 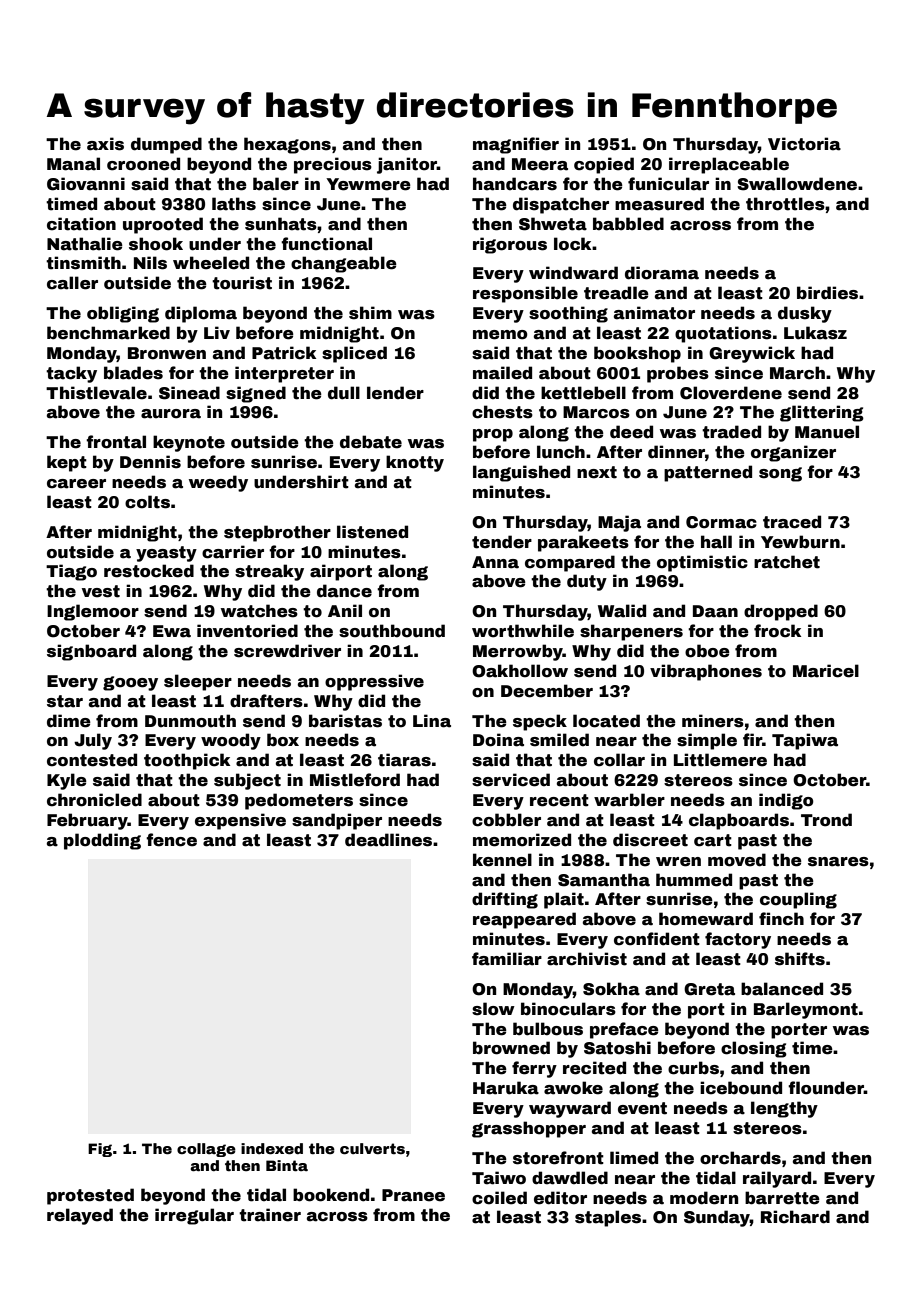 I want to click on axis, so click(x=105, y=144).
